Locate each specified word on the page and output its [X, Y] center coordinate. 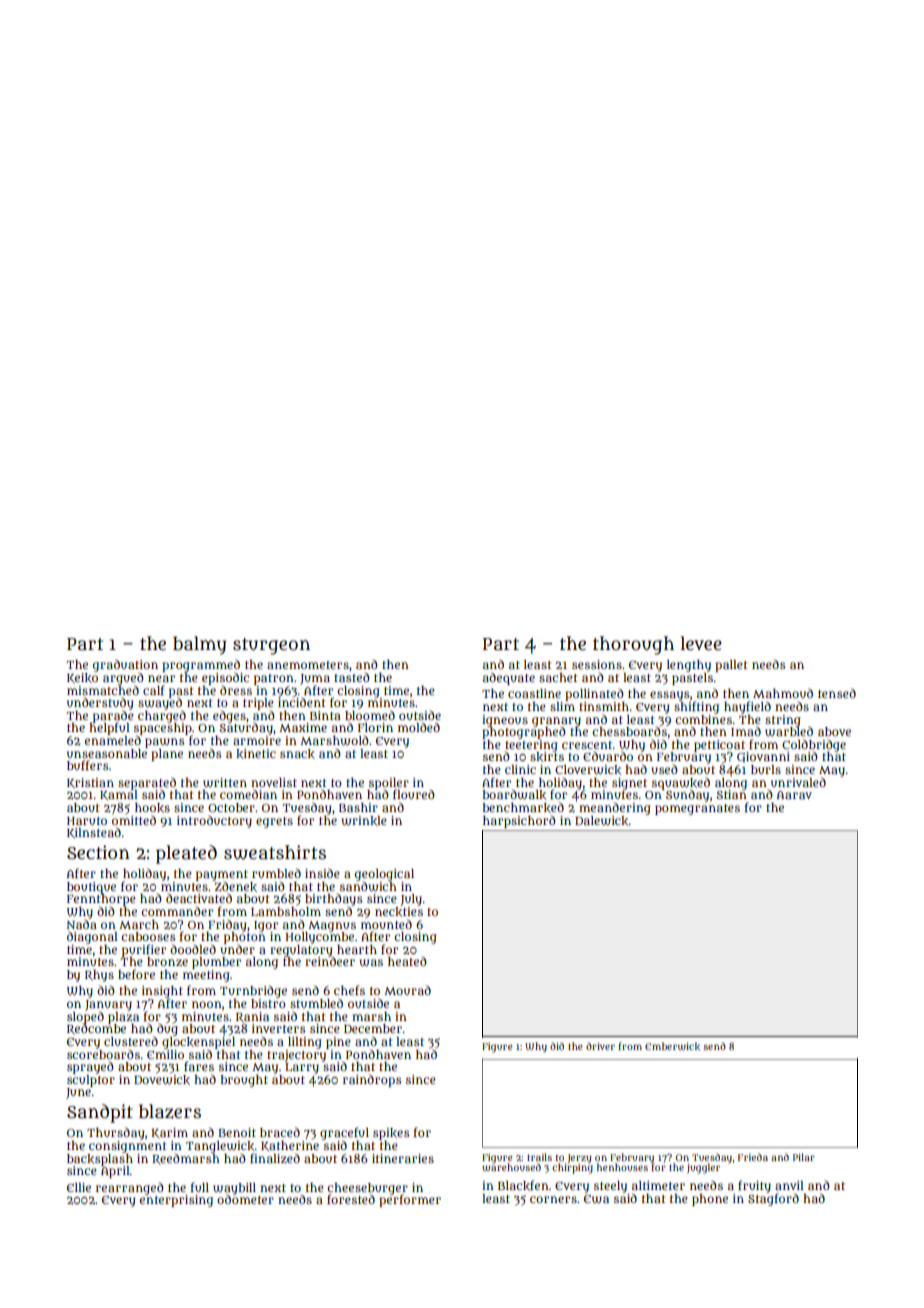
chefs [349, 990]
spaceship [163, 729]
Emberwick [672, 1046]
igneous [505, 721]
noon [207, 1004]
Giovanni [763, 757]
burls [766, 769]
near [161, 678]
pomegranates [697, 809]
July [411, 900]
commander [177, 911]
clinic [520, 769]
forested [351, 1199]
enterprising [176, 1201]
